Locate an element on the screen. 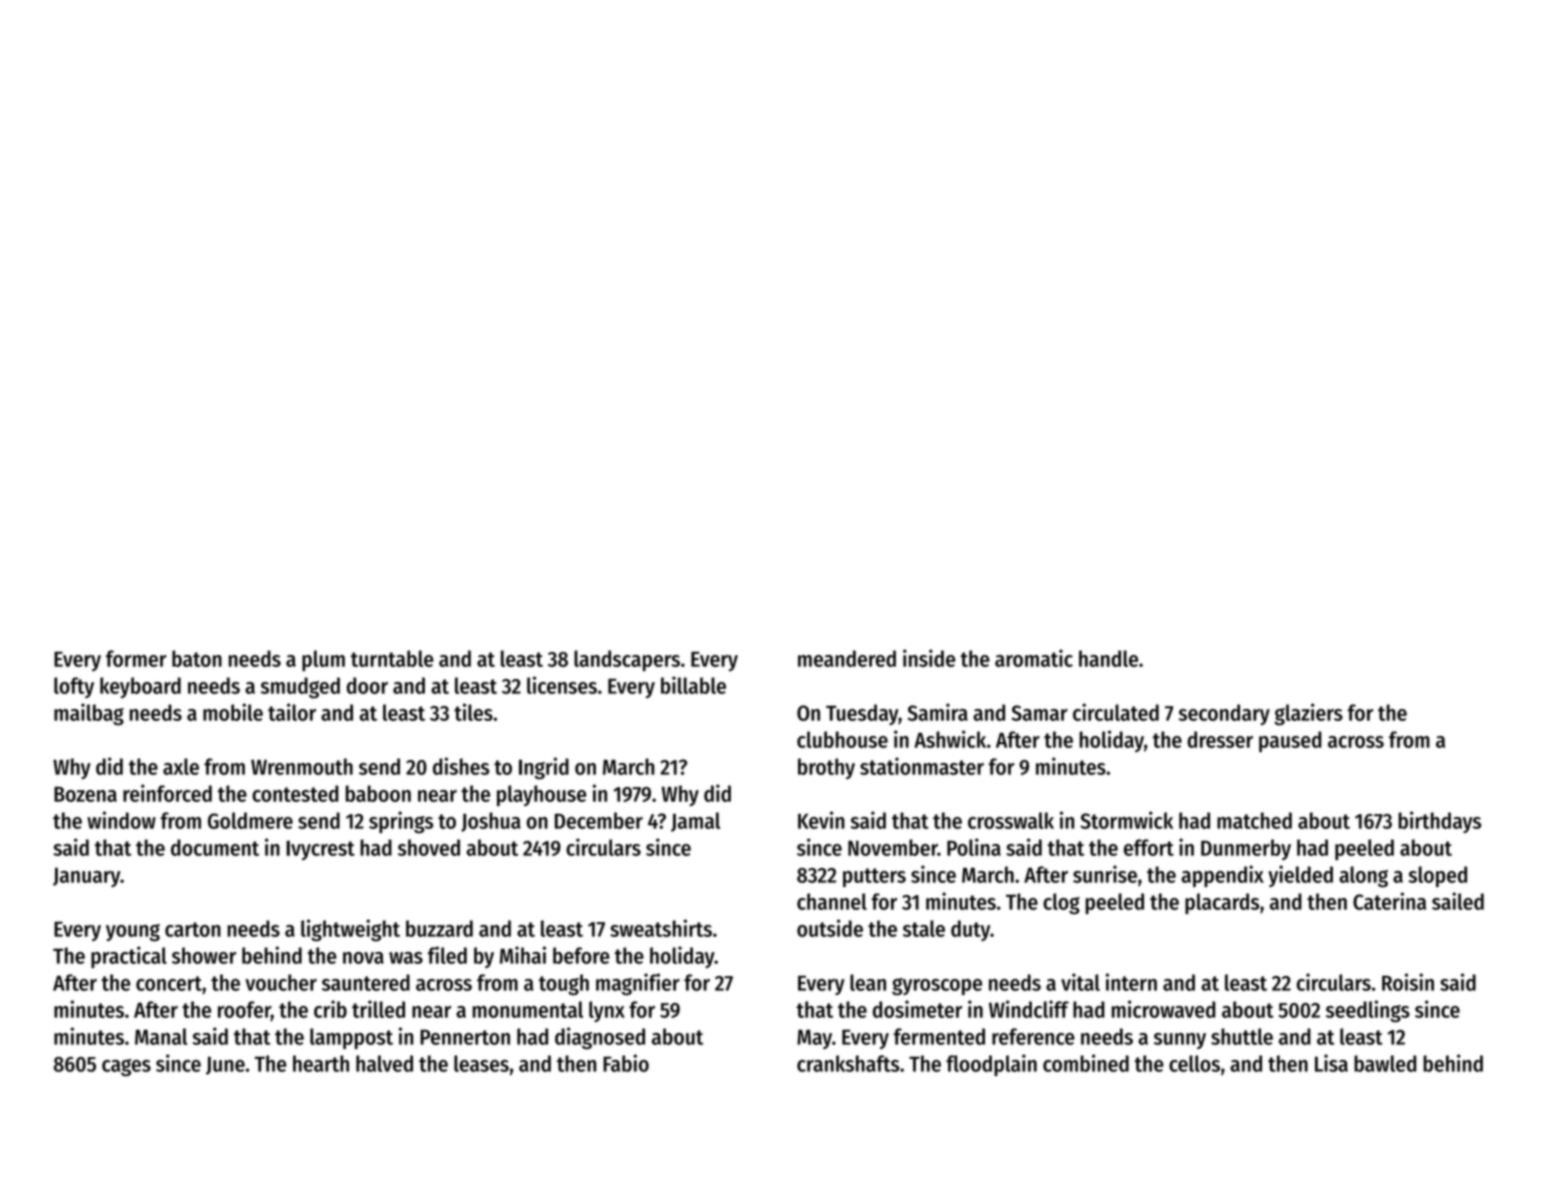  microwaved is located at coordinates (1163, 1009).
